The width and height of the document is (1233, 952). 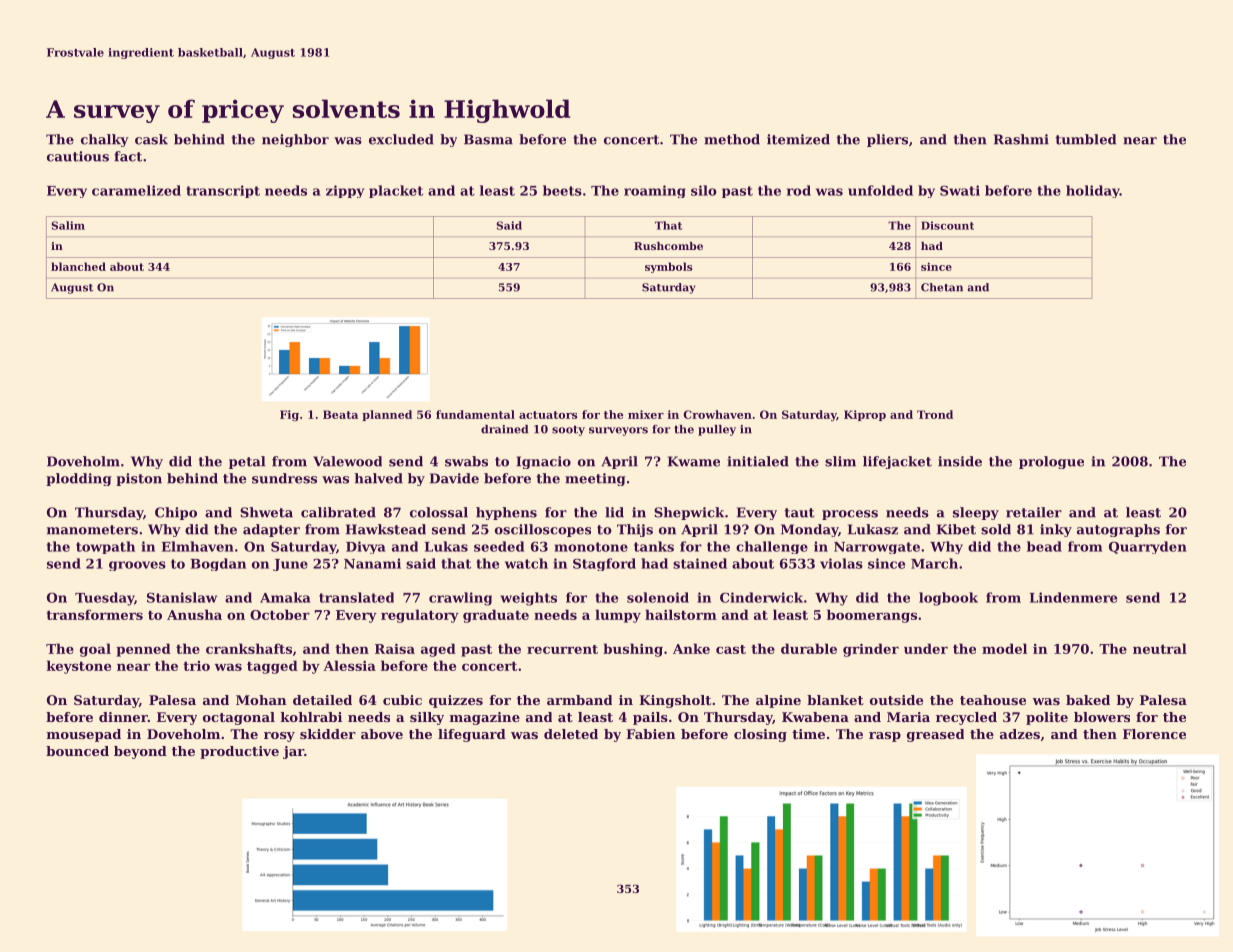 I want to click on teahouse, so click(x=993, y=700).
